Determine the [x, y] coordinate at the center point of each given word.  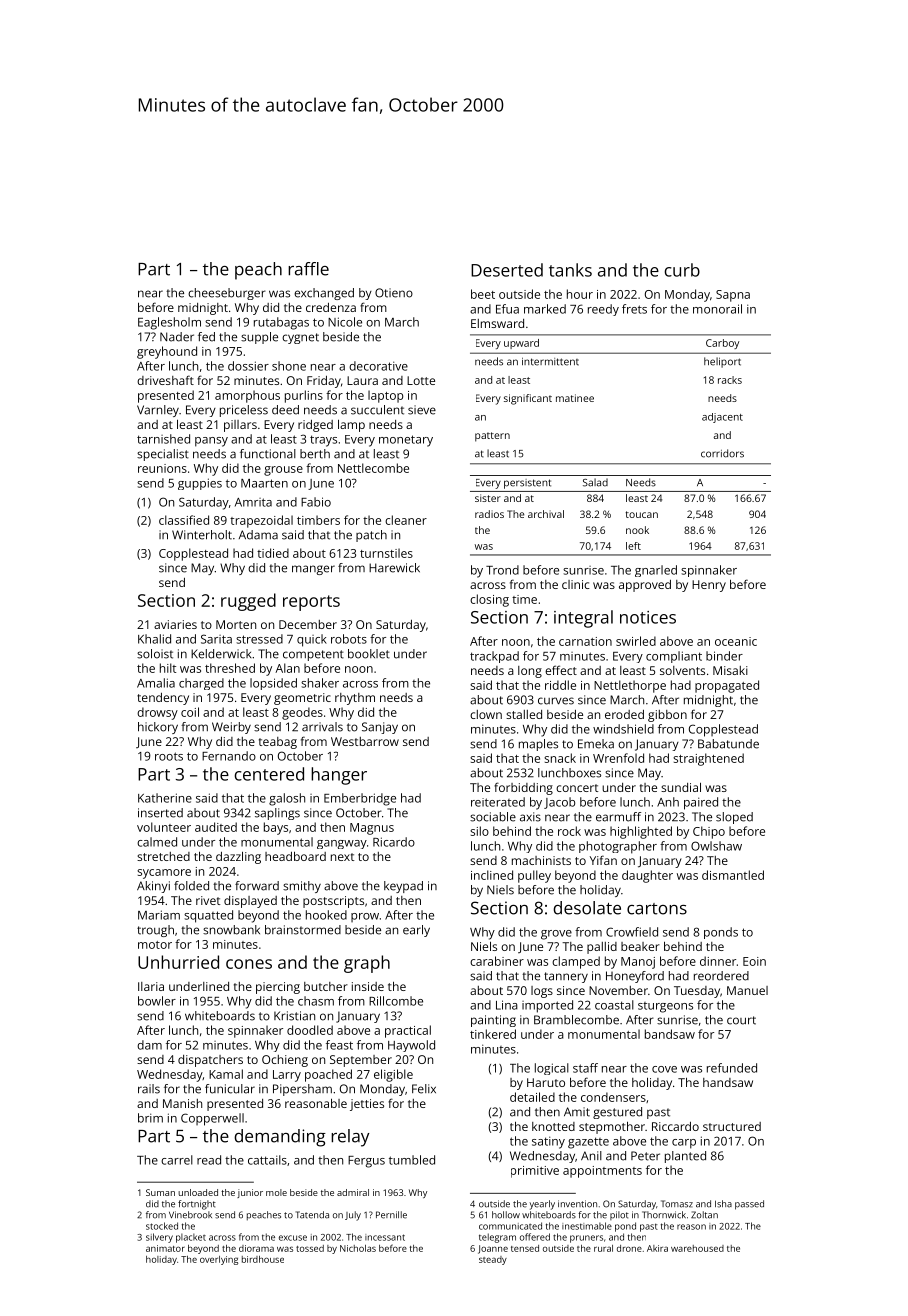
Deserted [507, 270]
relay [350, 1138]
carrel [177, 1160]
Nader [177, 337]
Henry [709, 586]
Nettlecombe [373, 468]
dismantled [733, 875]
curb [682, 270]
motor [155, 945]
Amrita [253, 502]
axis [530, 817]
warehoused [697, 1248]
